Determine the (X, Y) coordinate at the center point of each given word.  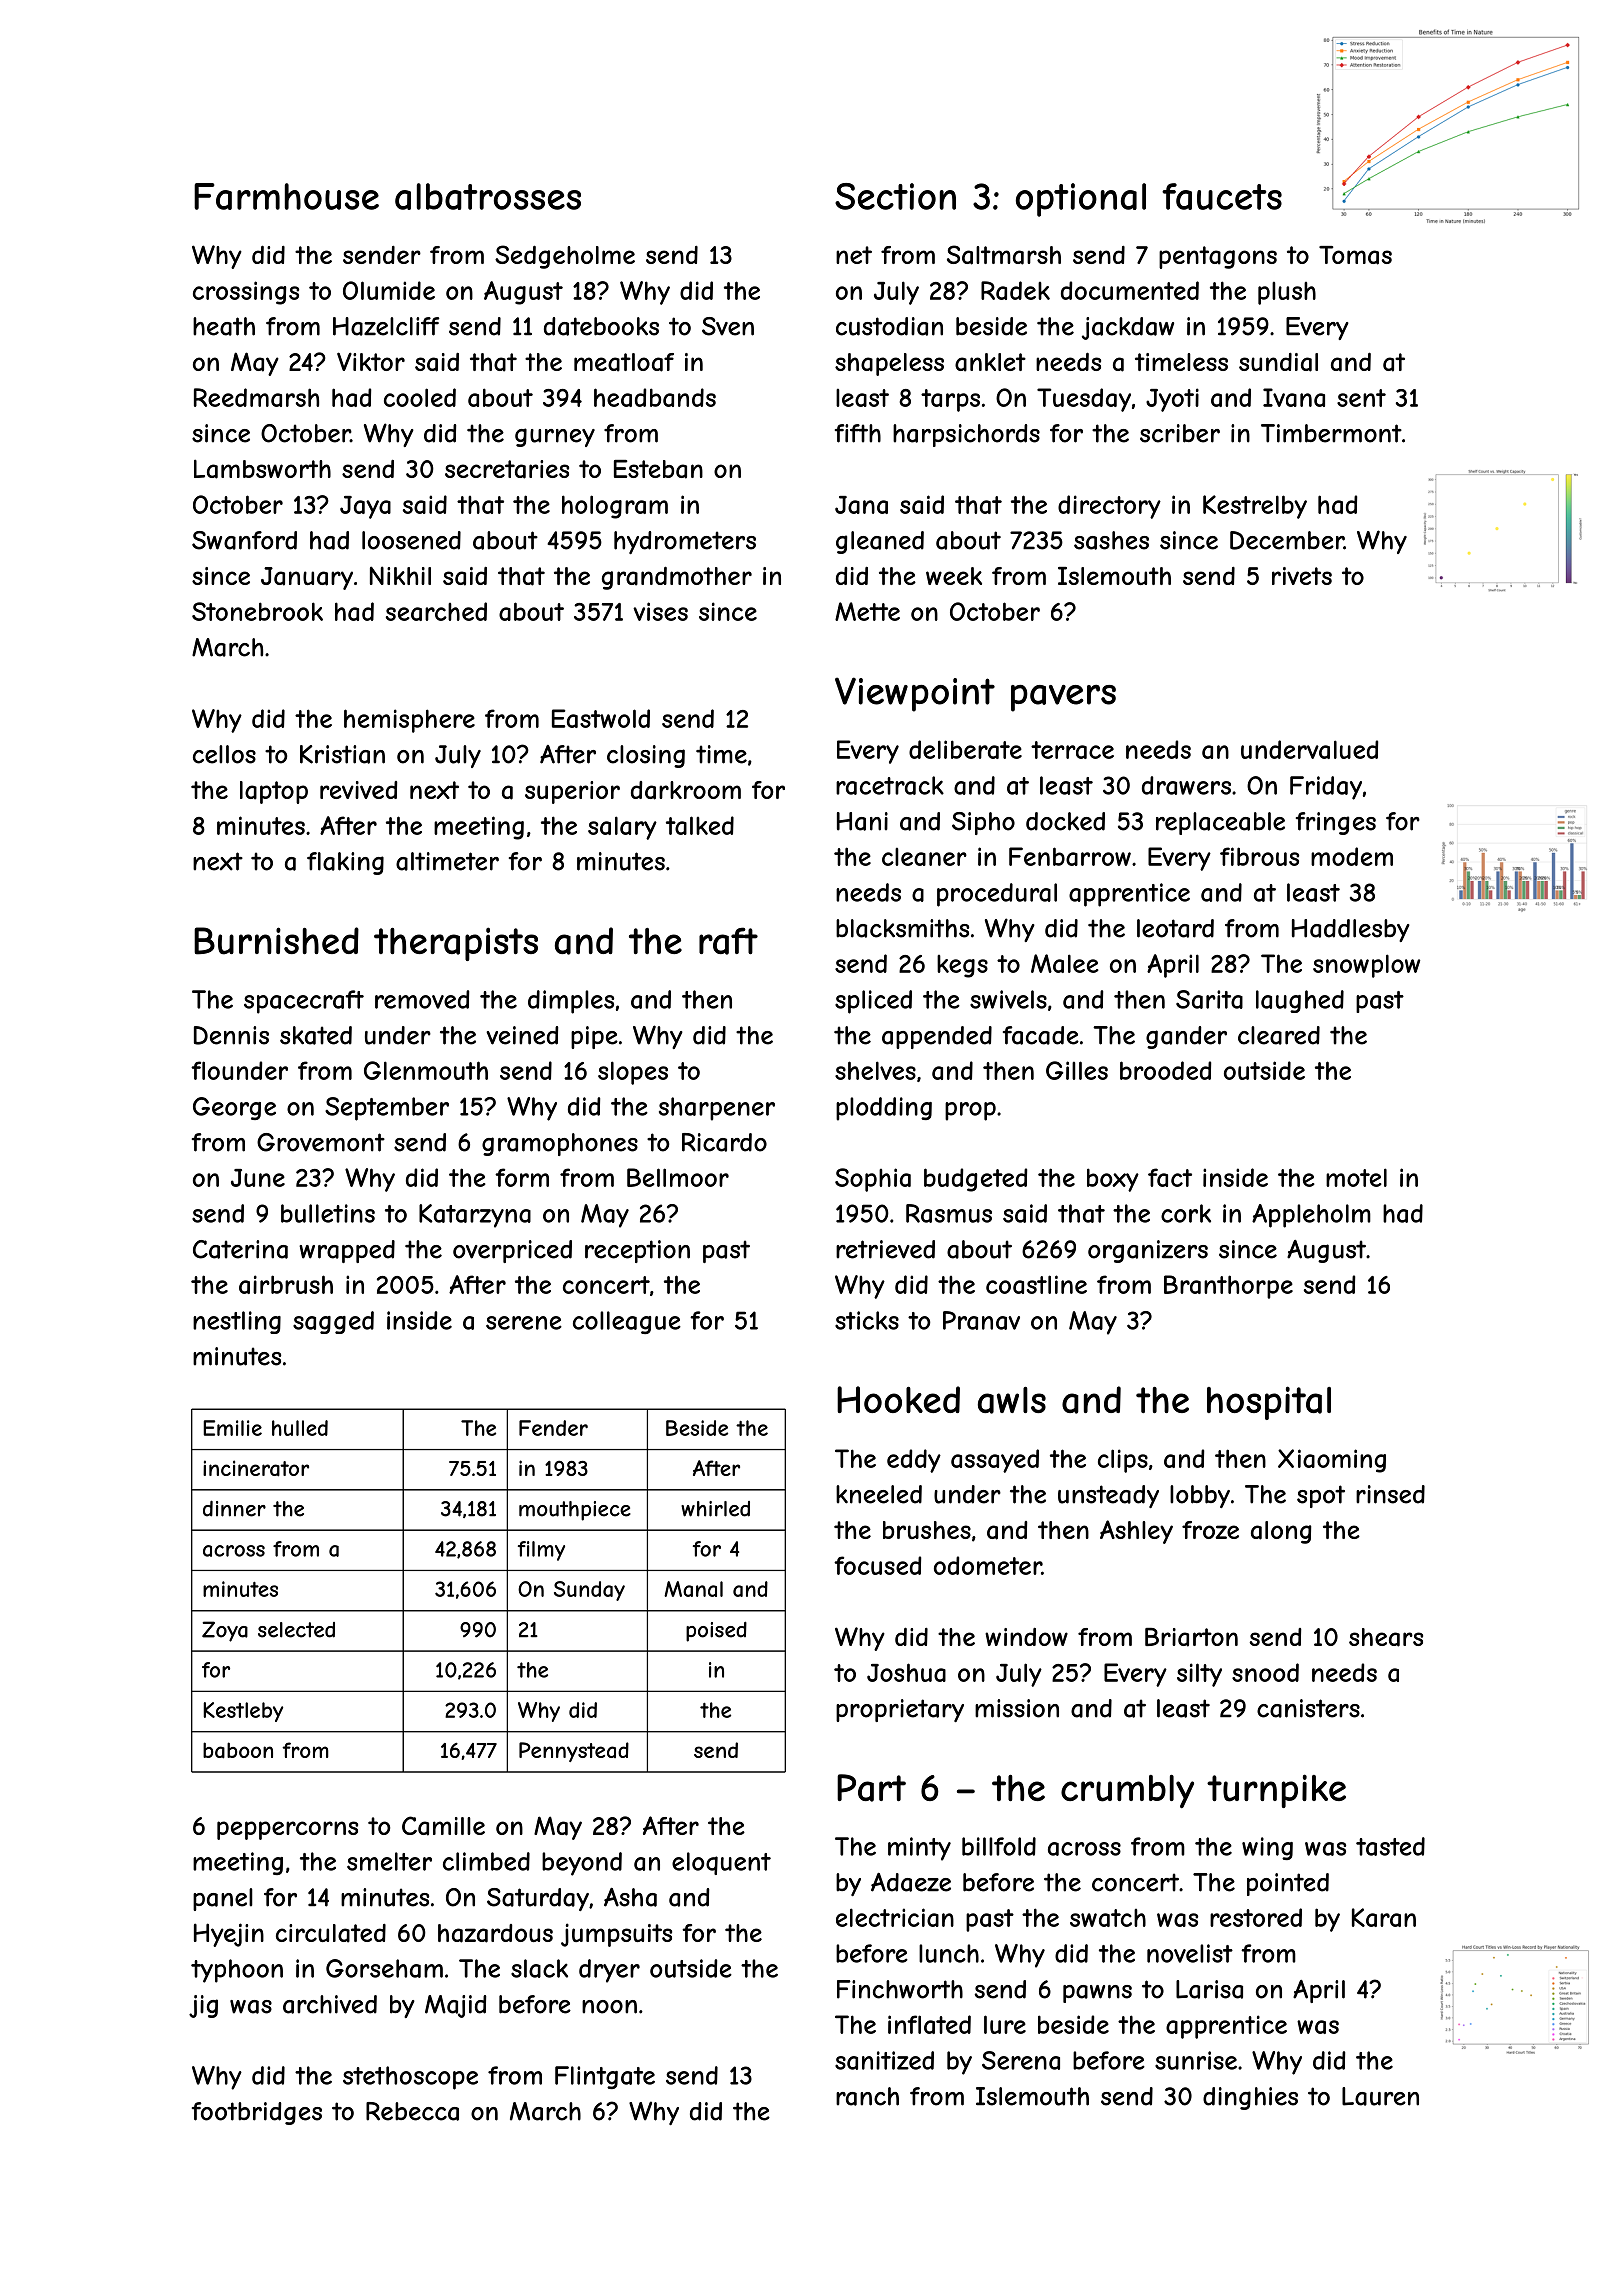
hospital (1269, 1403)
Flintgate (605, 2077)
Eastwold (601, 718)
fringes (1336, 823)
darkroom (686, 790)
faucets (1222, 196)
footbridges (257, 2113)
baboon (238, 1750)
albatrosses (488, 196)
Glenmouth (426, 1070)
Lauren (1380, 2096)
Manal (693, 1589)
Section (895, 196)
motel (1356, 1177)
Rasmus (949, 1213)
